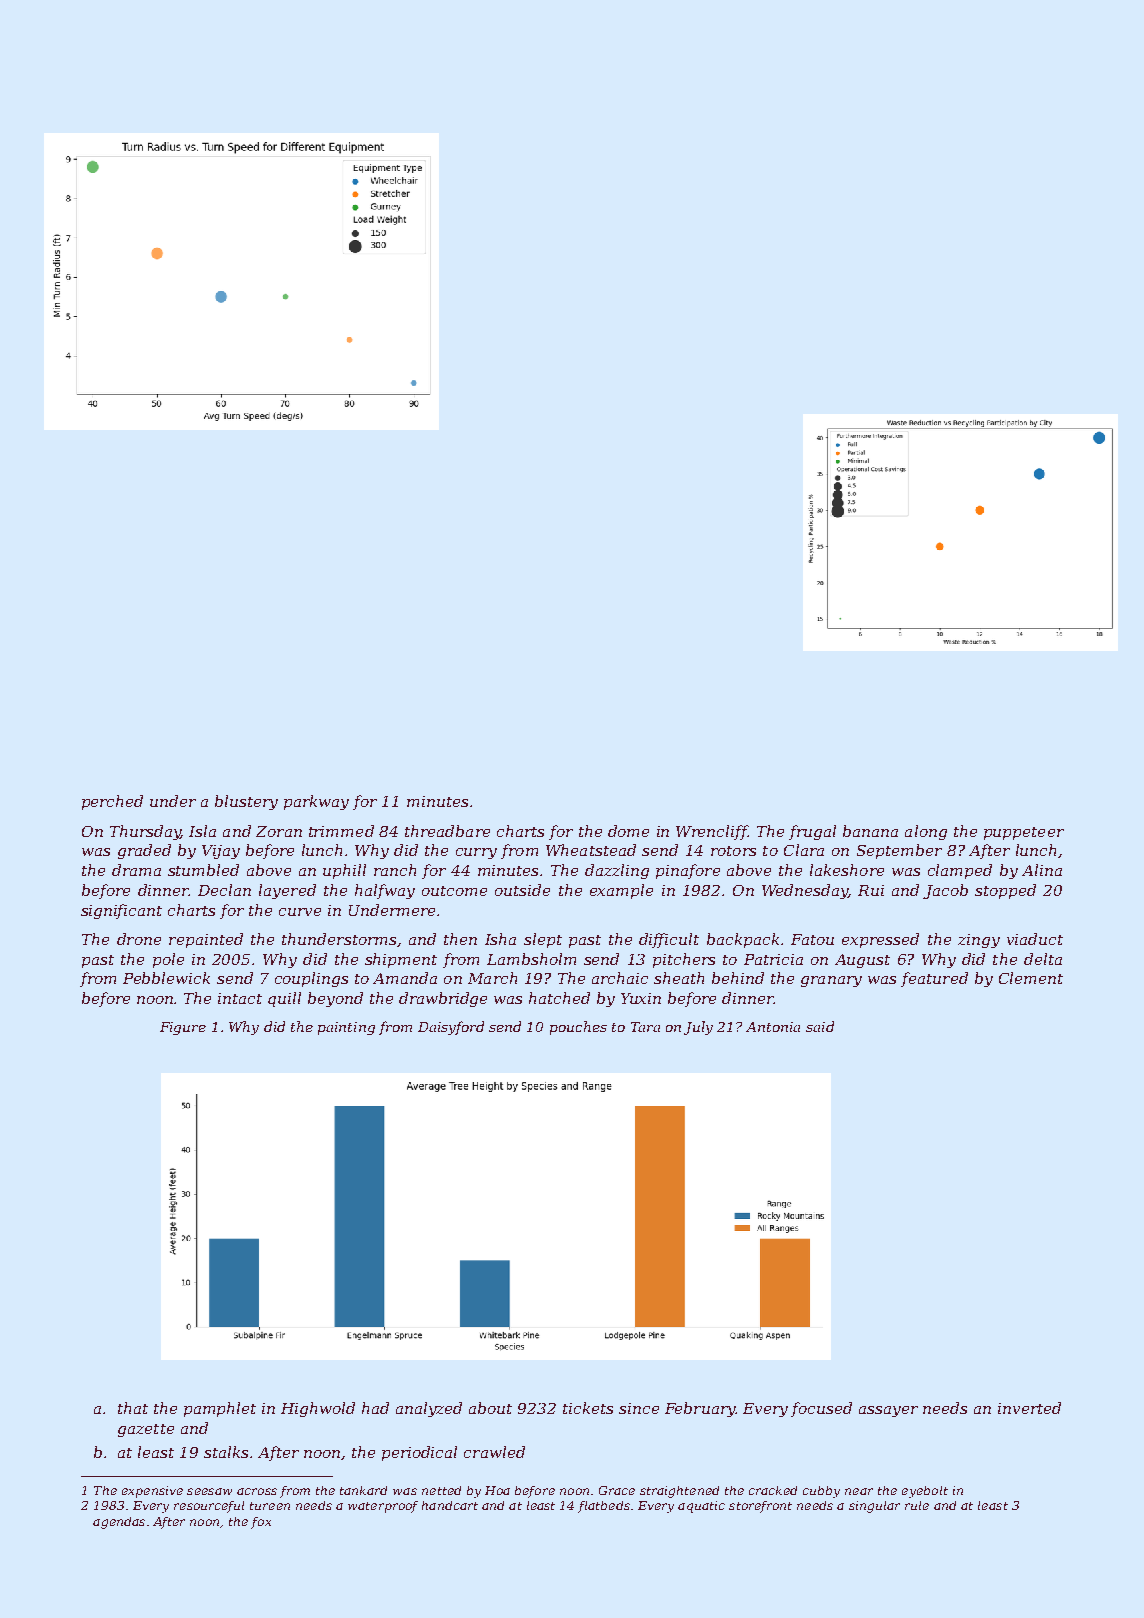 The width and height of the page is (1144, 1618). I want to click on example, so click(621, 891).
